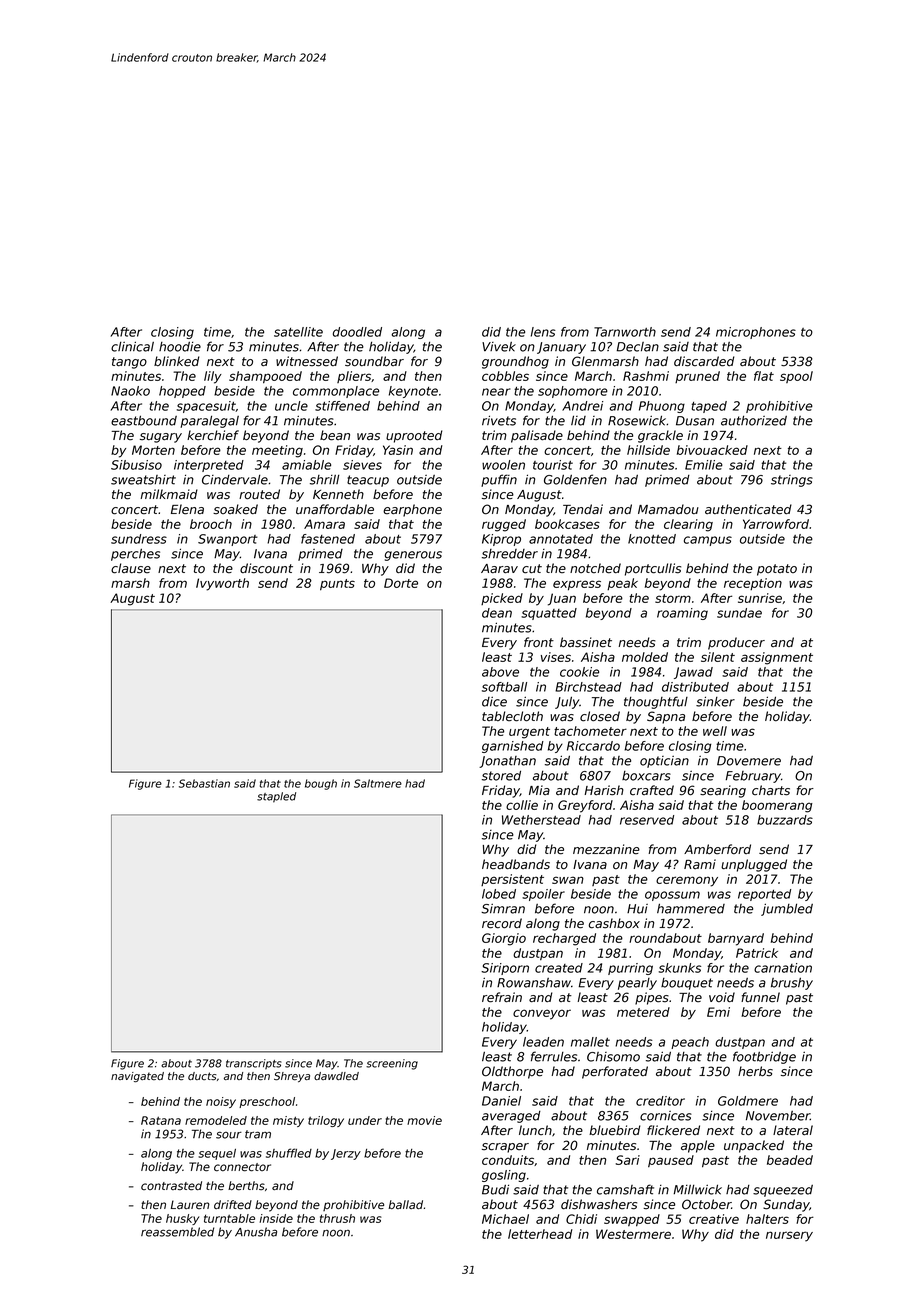 This document has height=1308, width=924. I want to click on shredder, so click(510, 554).
